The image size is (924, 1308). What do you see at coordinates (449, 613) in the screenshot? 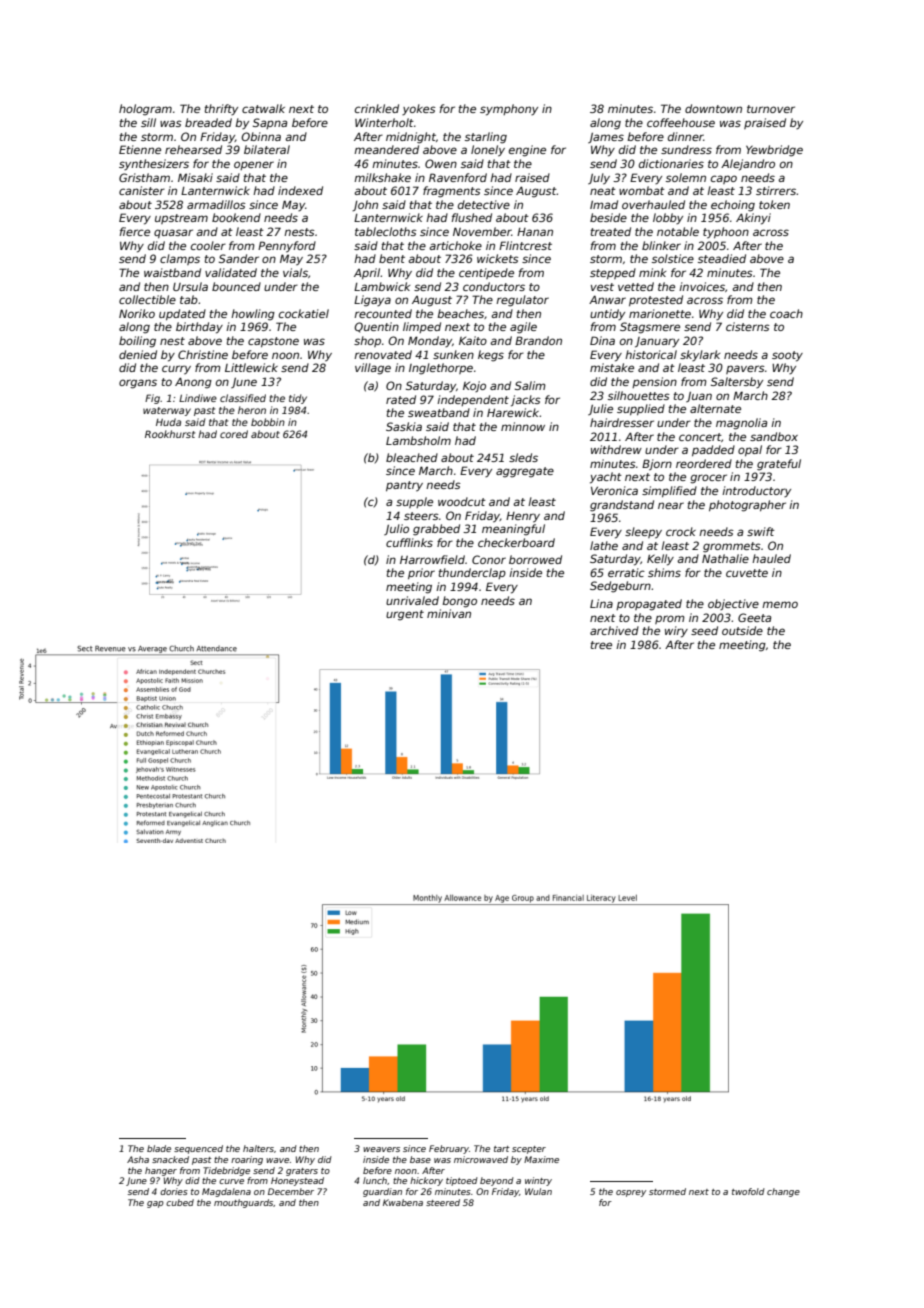
I see `minivan` at bounding box center [449, 613].
